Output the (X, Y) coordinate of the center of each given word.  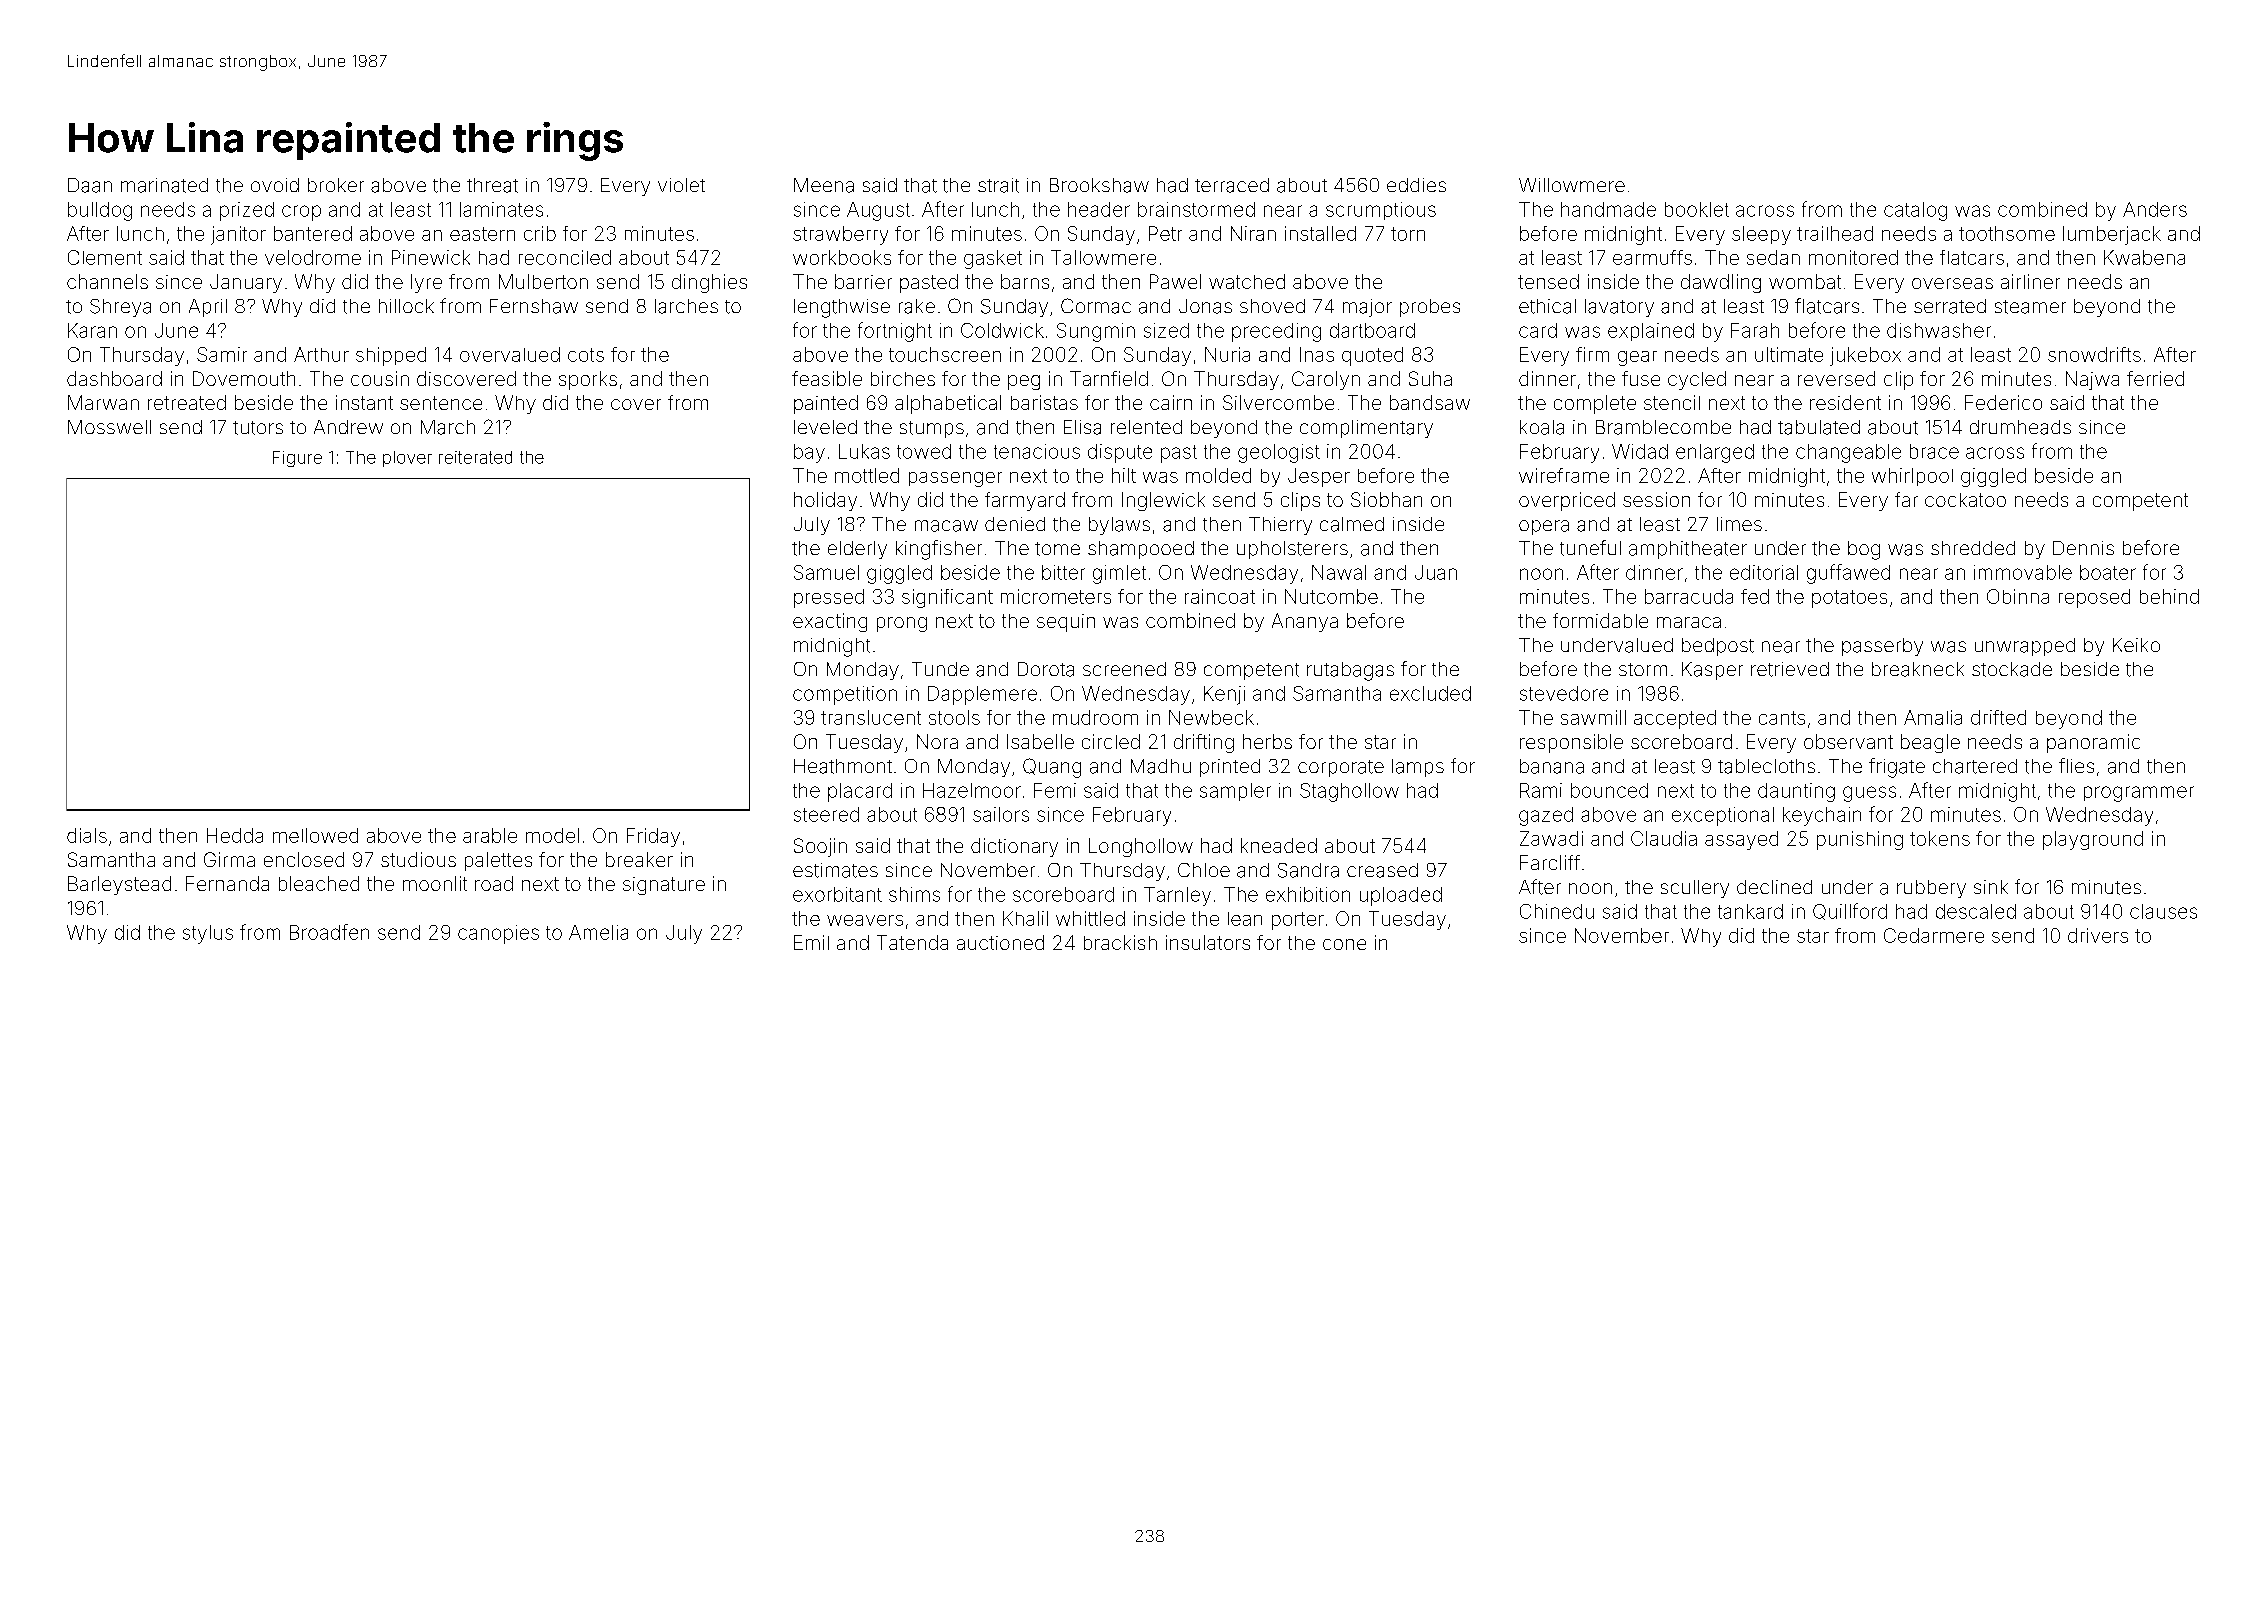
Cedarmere (1934, 935)
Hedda (235, 835)
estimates (835, 870)
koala (1542, 427)
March (448, 427)
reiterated (475, 457)
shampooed (1141, 550)
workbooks (842, 257)
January (246, 283)
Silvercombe (1278, 402)
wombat (1805, 281)
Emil (811, 942)
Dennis (2083, 548)
